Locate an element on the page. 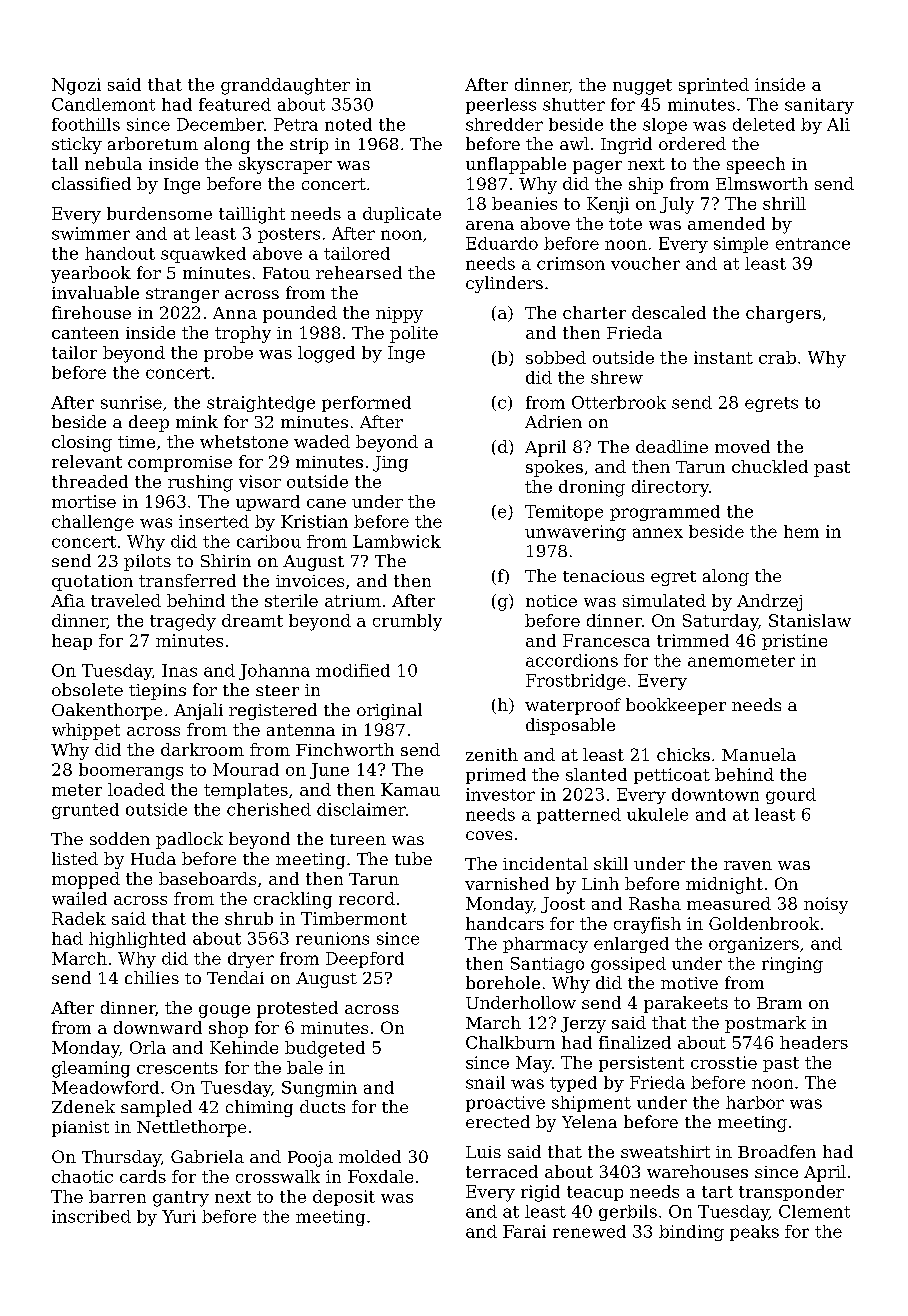 Image resolution: width=908 pixels, height=1316 pixels. notice is located at coordinates (551, 601).
